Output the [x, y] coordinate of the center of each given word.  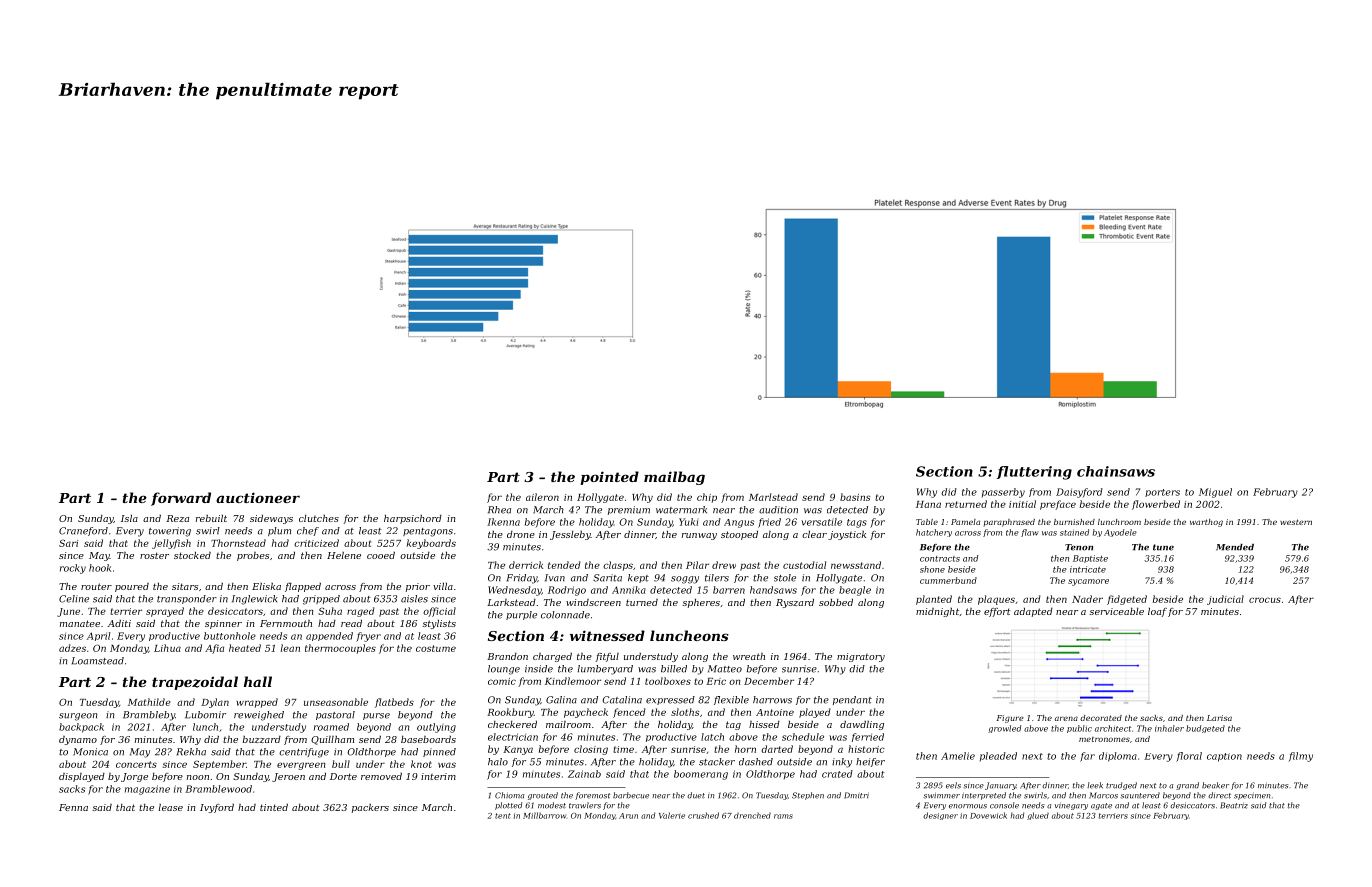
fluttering [1034, 473]
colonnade [565, 615]
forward [181, 499]
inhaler [1169, 728]
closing [591, 750]
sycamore [1088, 582]
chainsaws [1116, 471]
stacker [717, 762]
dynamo [78, 740]
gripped [321, 600]
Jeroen [288, 777]
